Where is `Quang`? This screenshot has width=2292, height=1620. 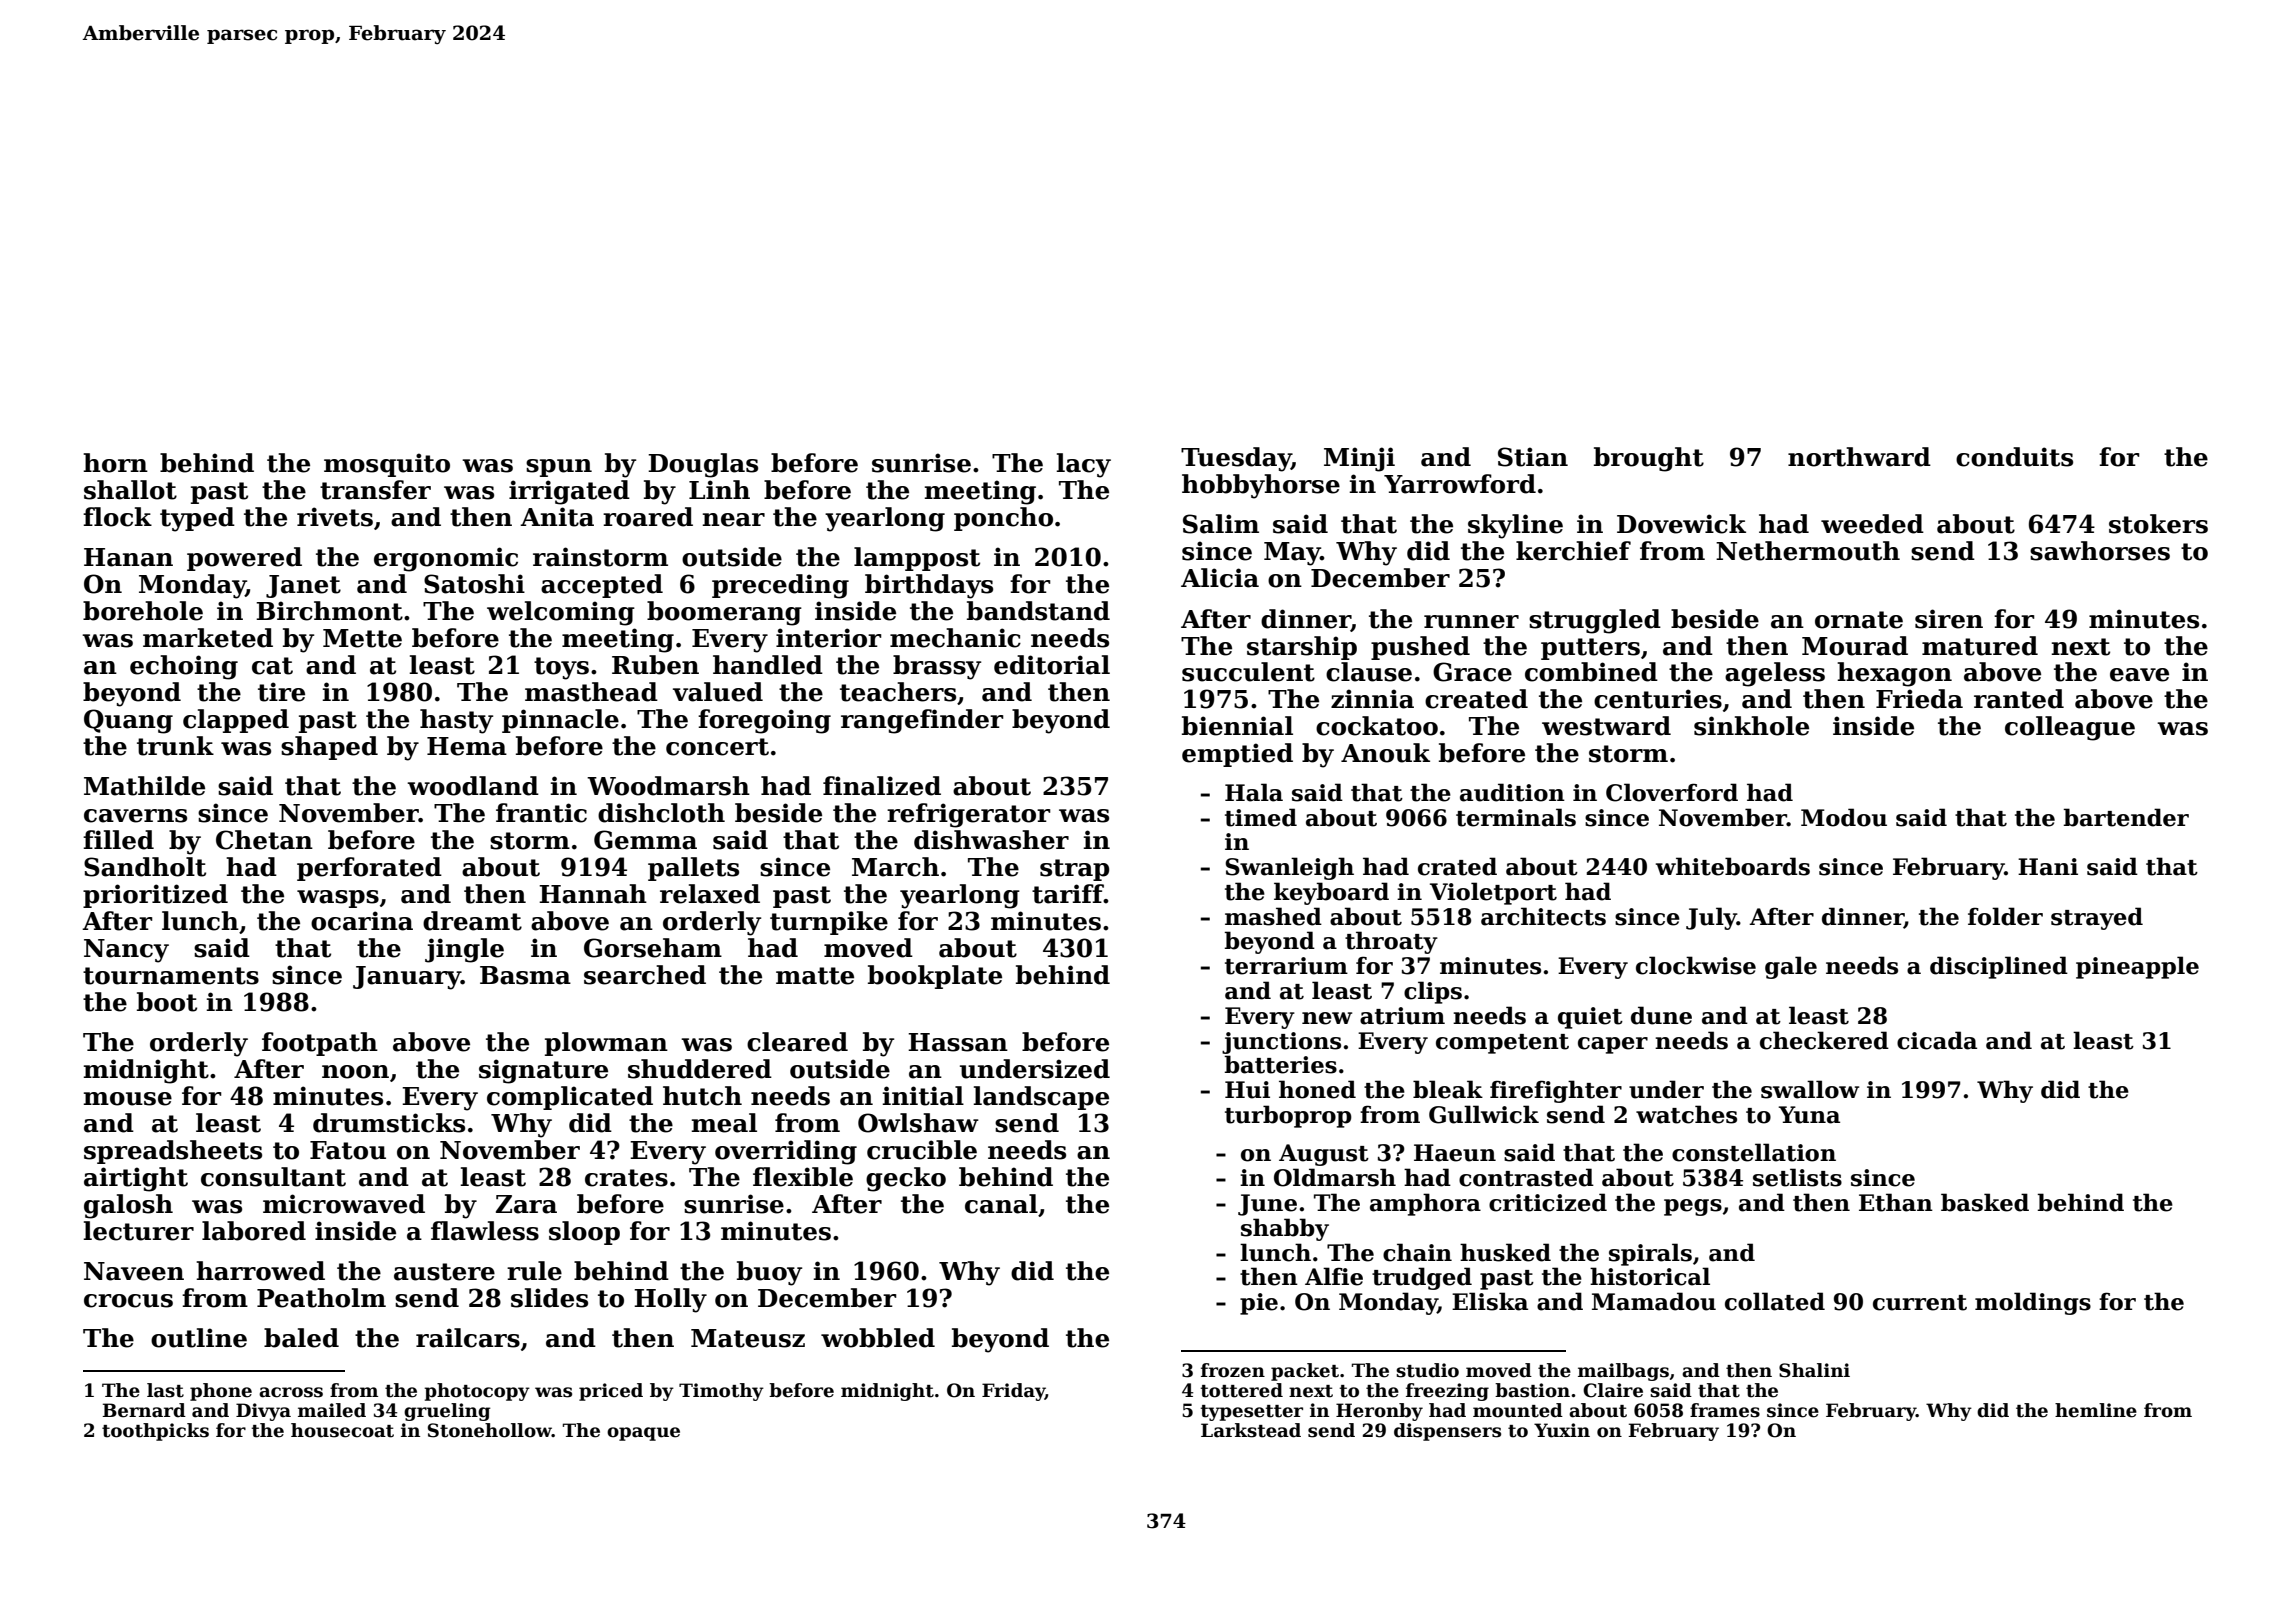
Quang is located at coordinates (128, 721).
